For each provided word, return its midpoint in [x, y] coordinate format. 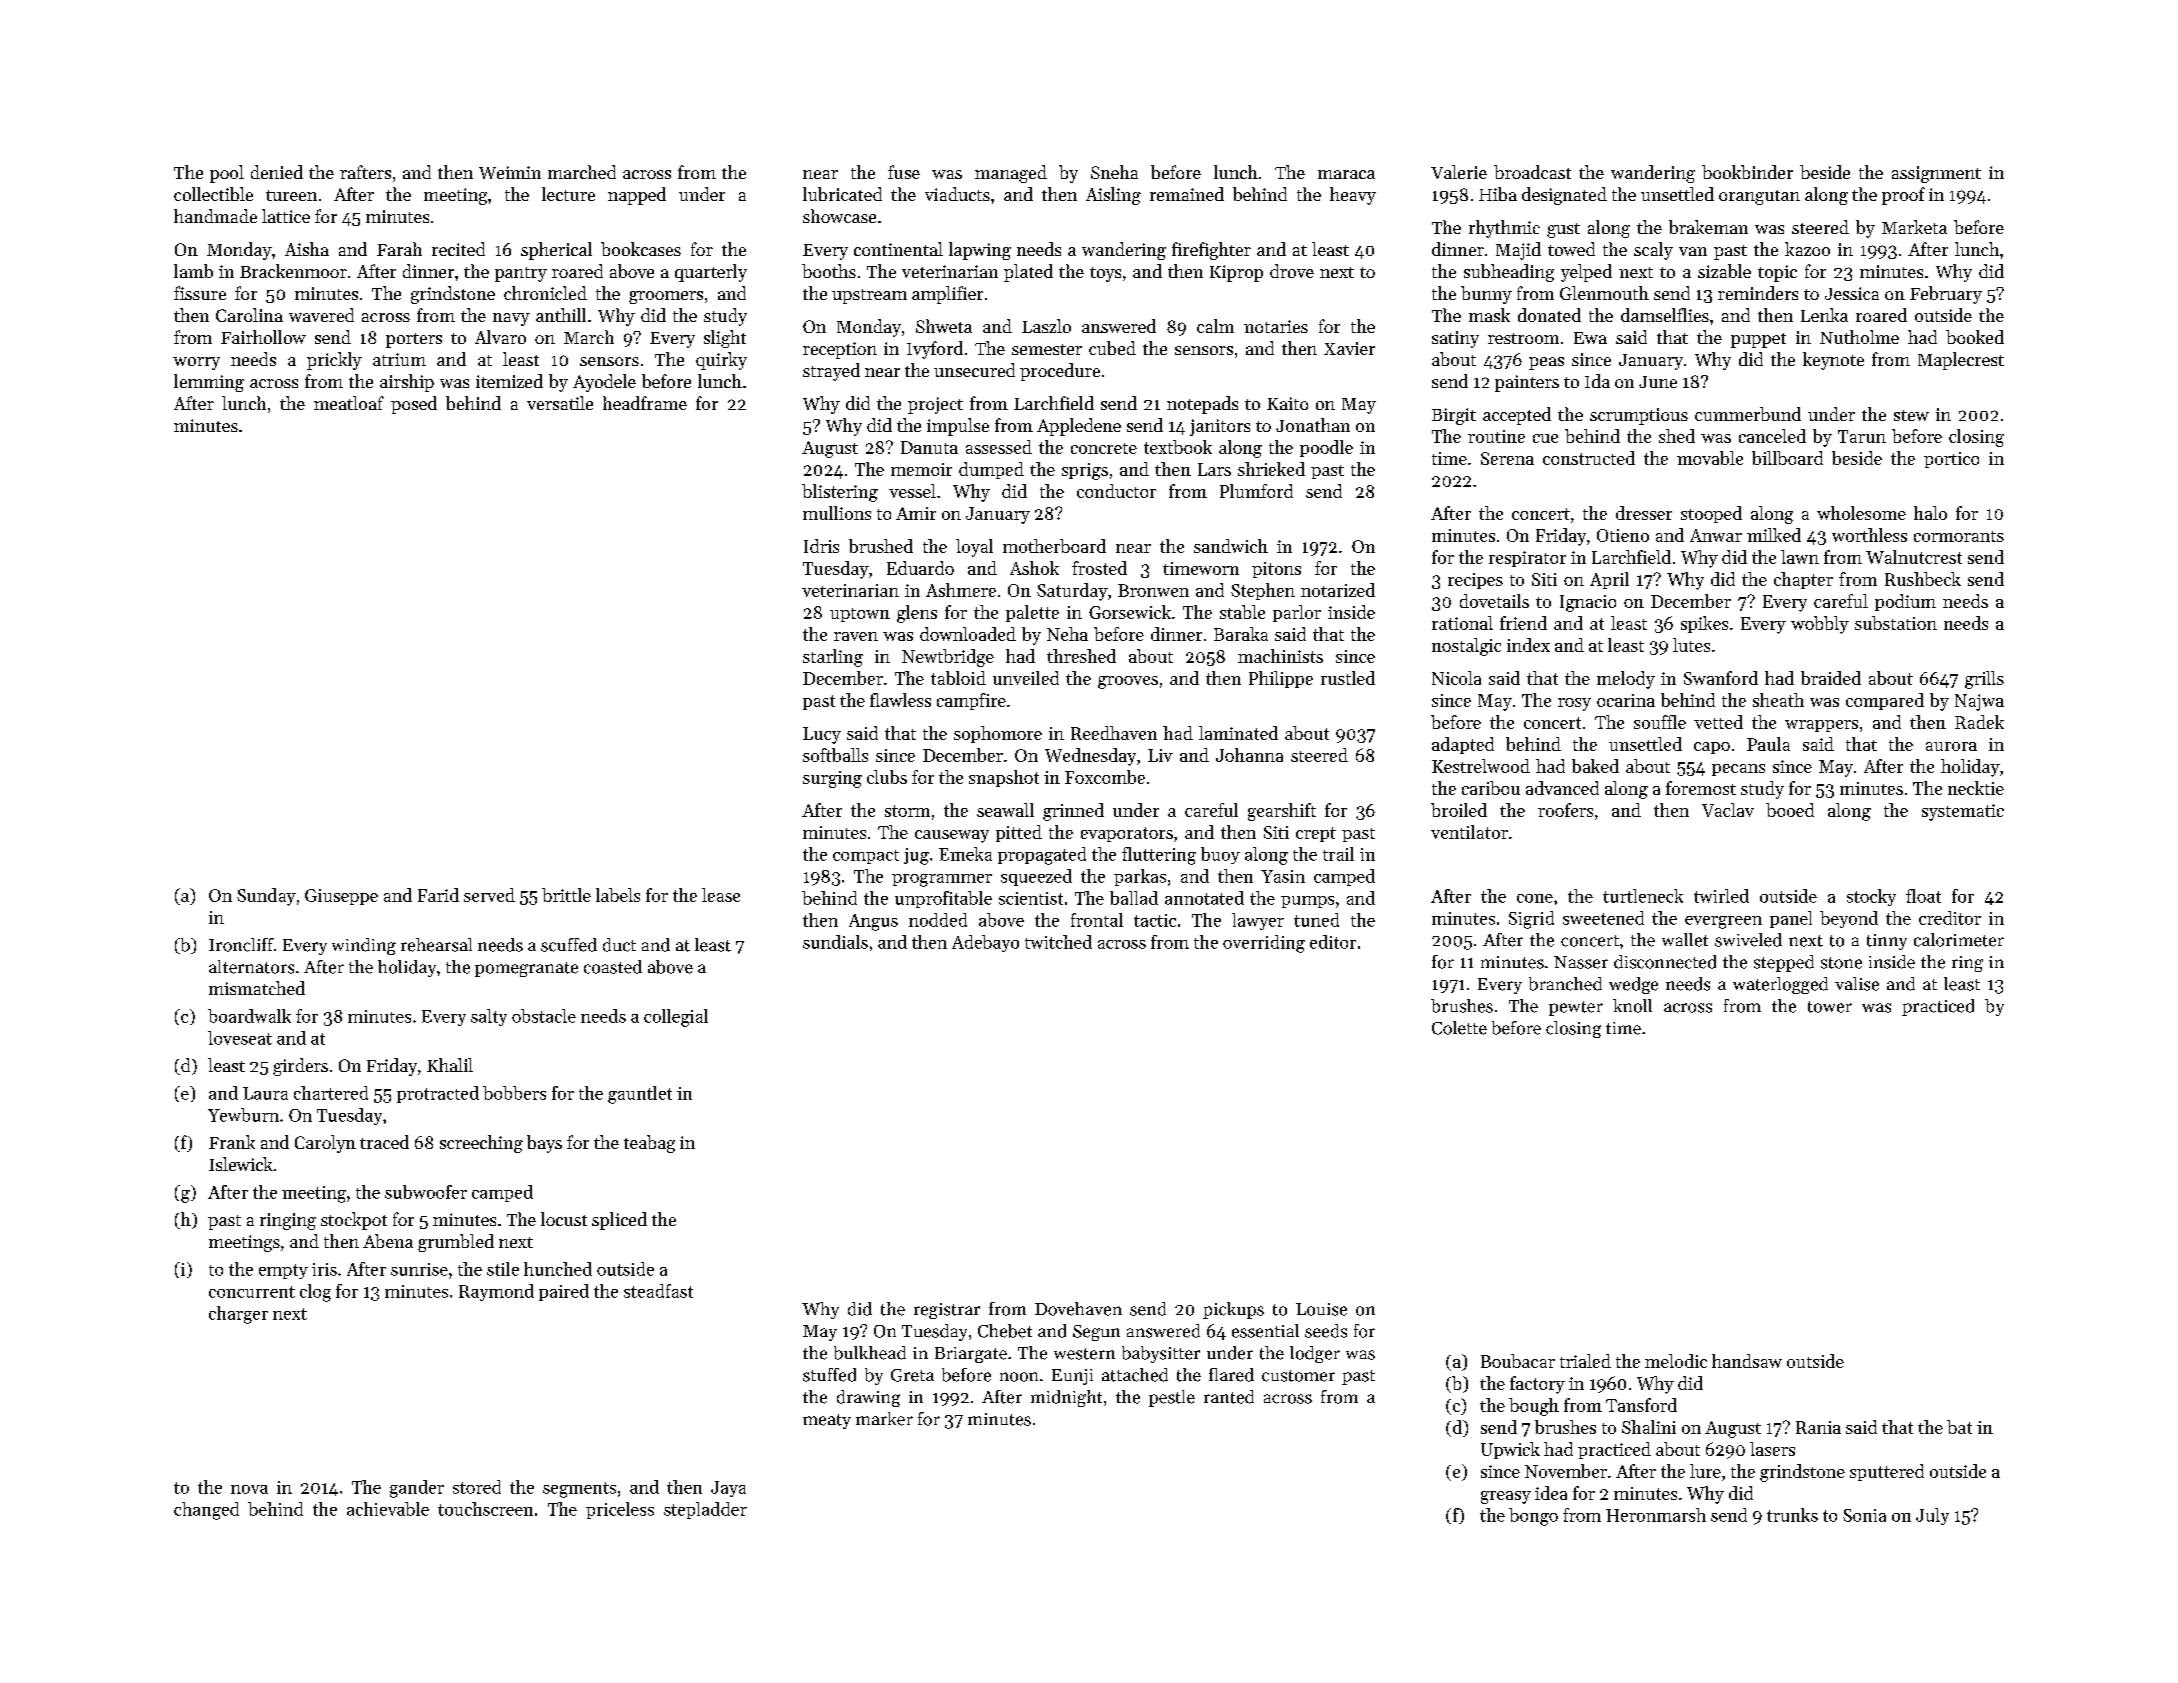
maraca [1346, 174]
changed [206, 1511]
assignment [1936, 174]
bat [1959, 1427]
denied [277, 172]
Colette [1459, 1028]
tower [1830, 1007]
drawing [868, 1398]
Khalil [450, 1065]
